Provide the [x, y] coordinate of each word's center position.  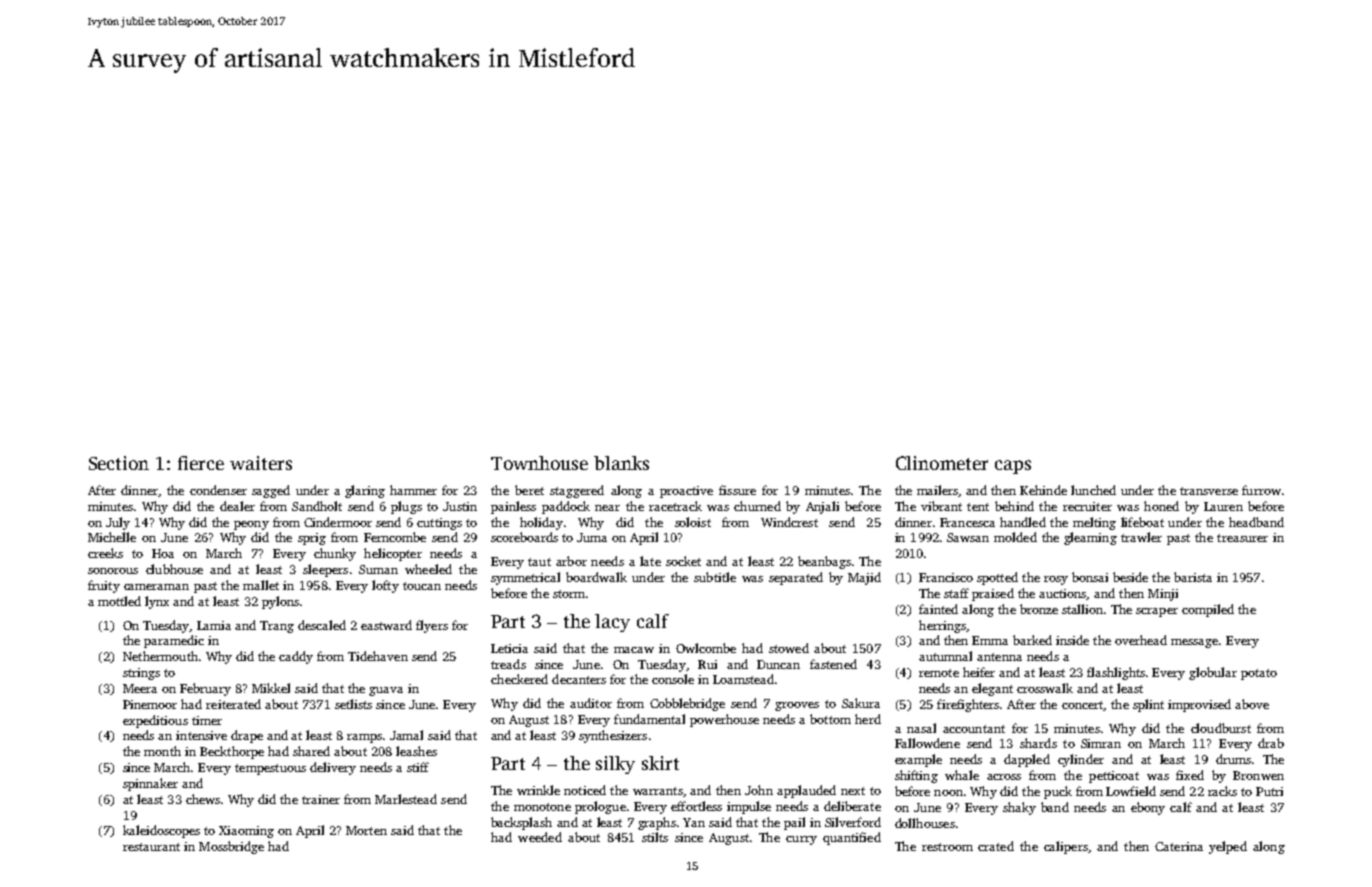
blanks [621, 463]
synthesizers [613, 736]
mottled [119, 601]
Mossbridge [231, 847]
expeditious [155, 721]
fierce [201, 463]
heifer [979, 672]
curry [801, 840]
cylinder [1081, 760]
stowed [789, 648]
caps [1013, 467]
